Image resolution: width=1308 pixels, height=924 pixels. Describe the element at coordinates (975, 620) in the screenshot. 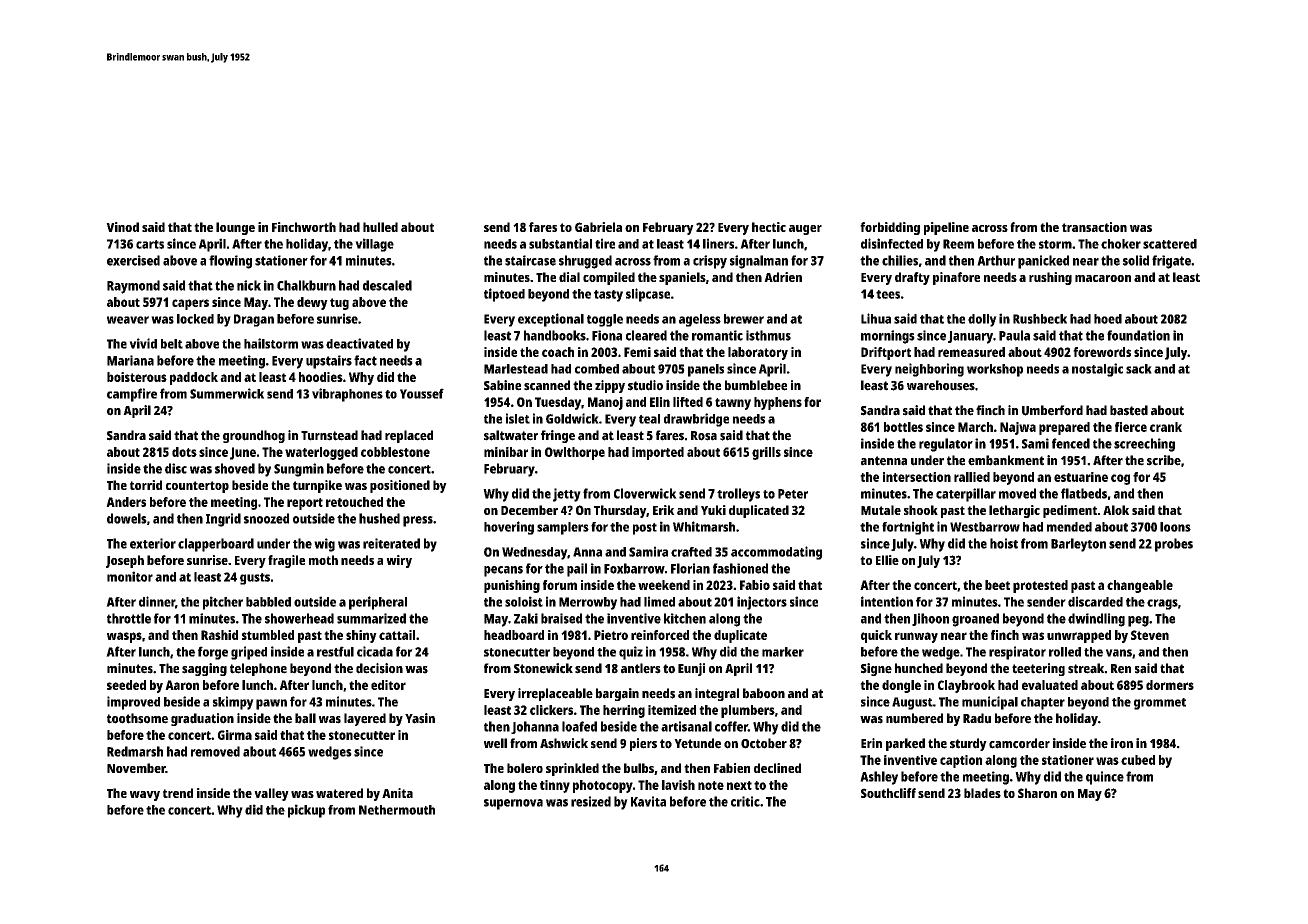

I see `groaned` at that location.
